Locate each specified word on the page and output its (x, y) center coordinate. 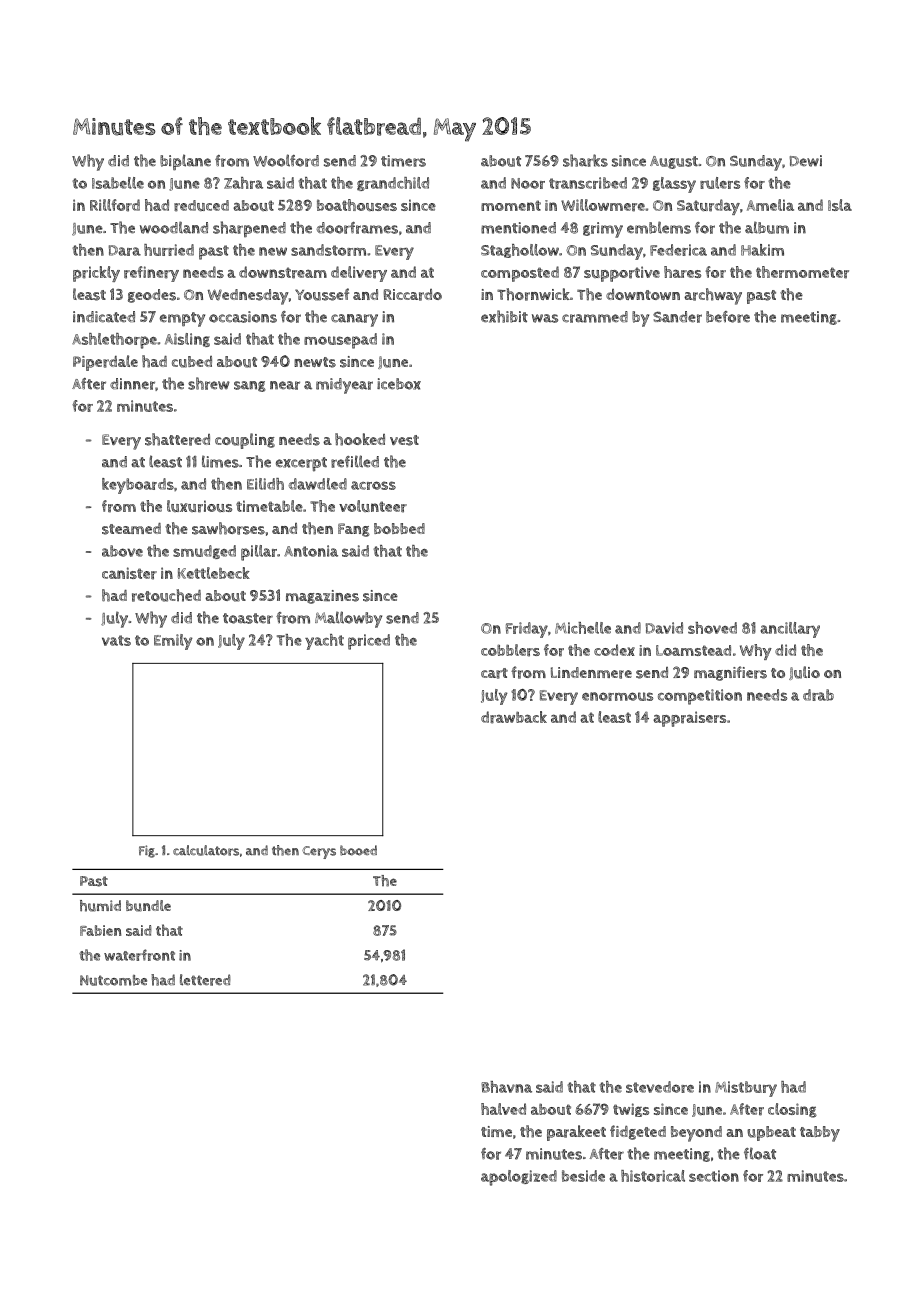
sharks (585, 160)
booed (358, 850)
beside (583, 1176)
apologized (519, 1178)
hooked (360, 439)
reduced (201, 206)
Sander (677, 317)
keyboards (138, 486)
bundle (148, 906)
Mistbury (746, 1089)
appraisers (689, 719)
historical (653, 1176)
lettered (205, 980)
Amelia (770, 205)
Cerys (319, 852)
